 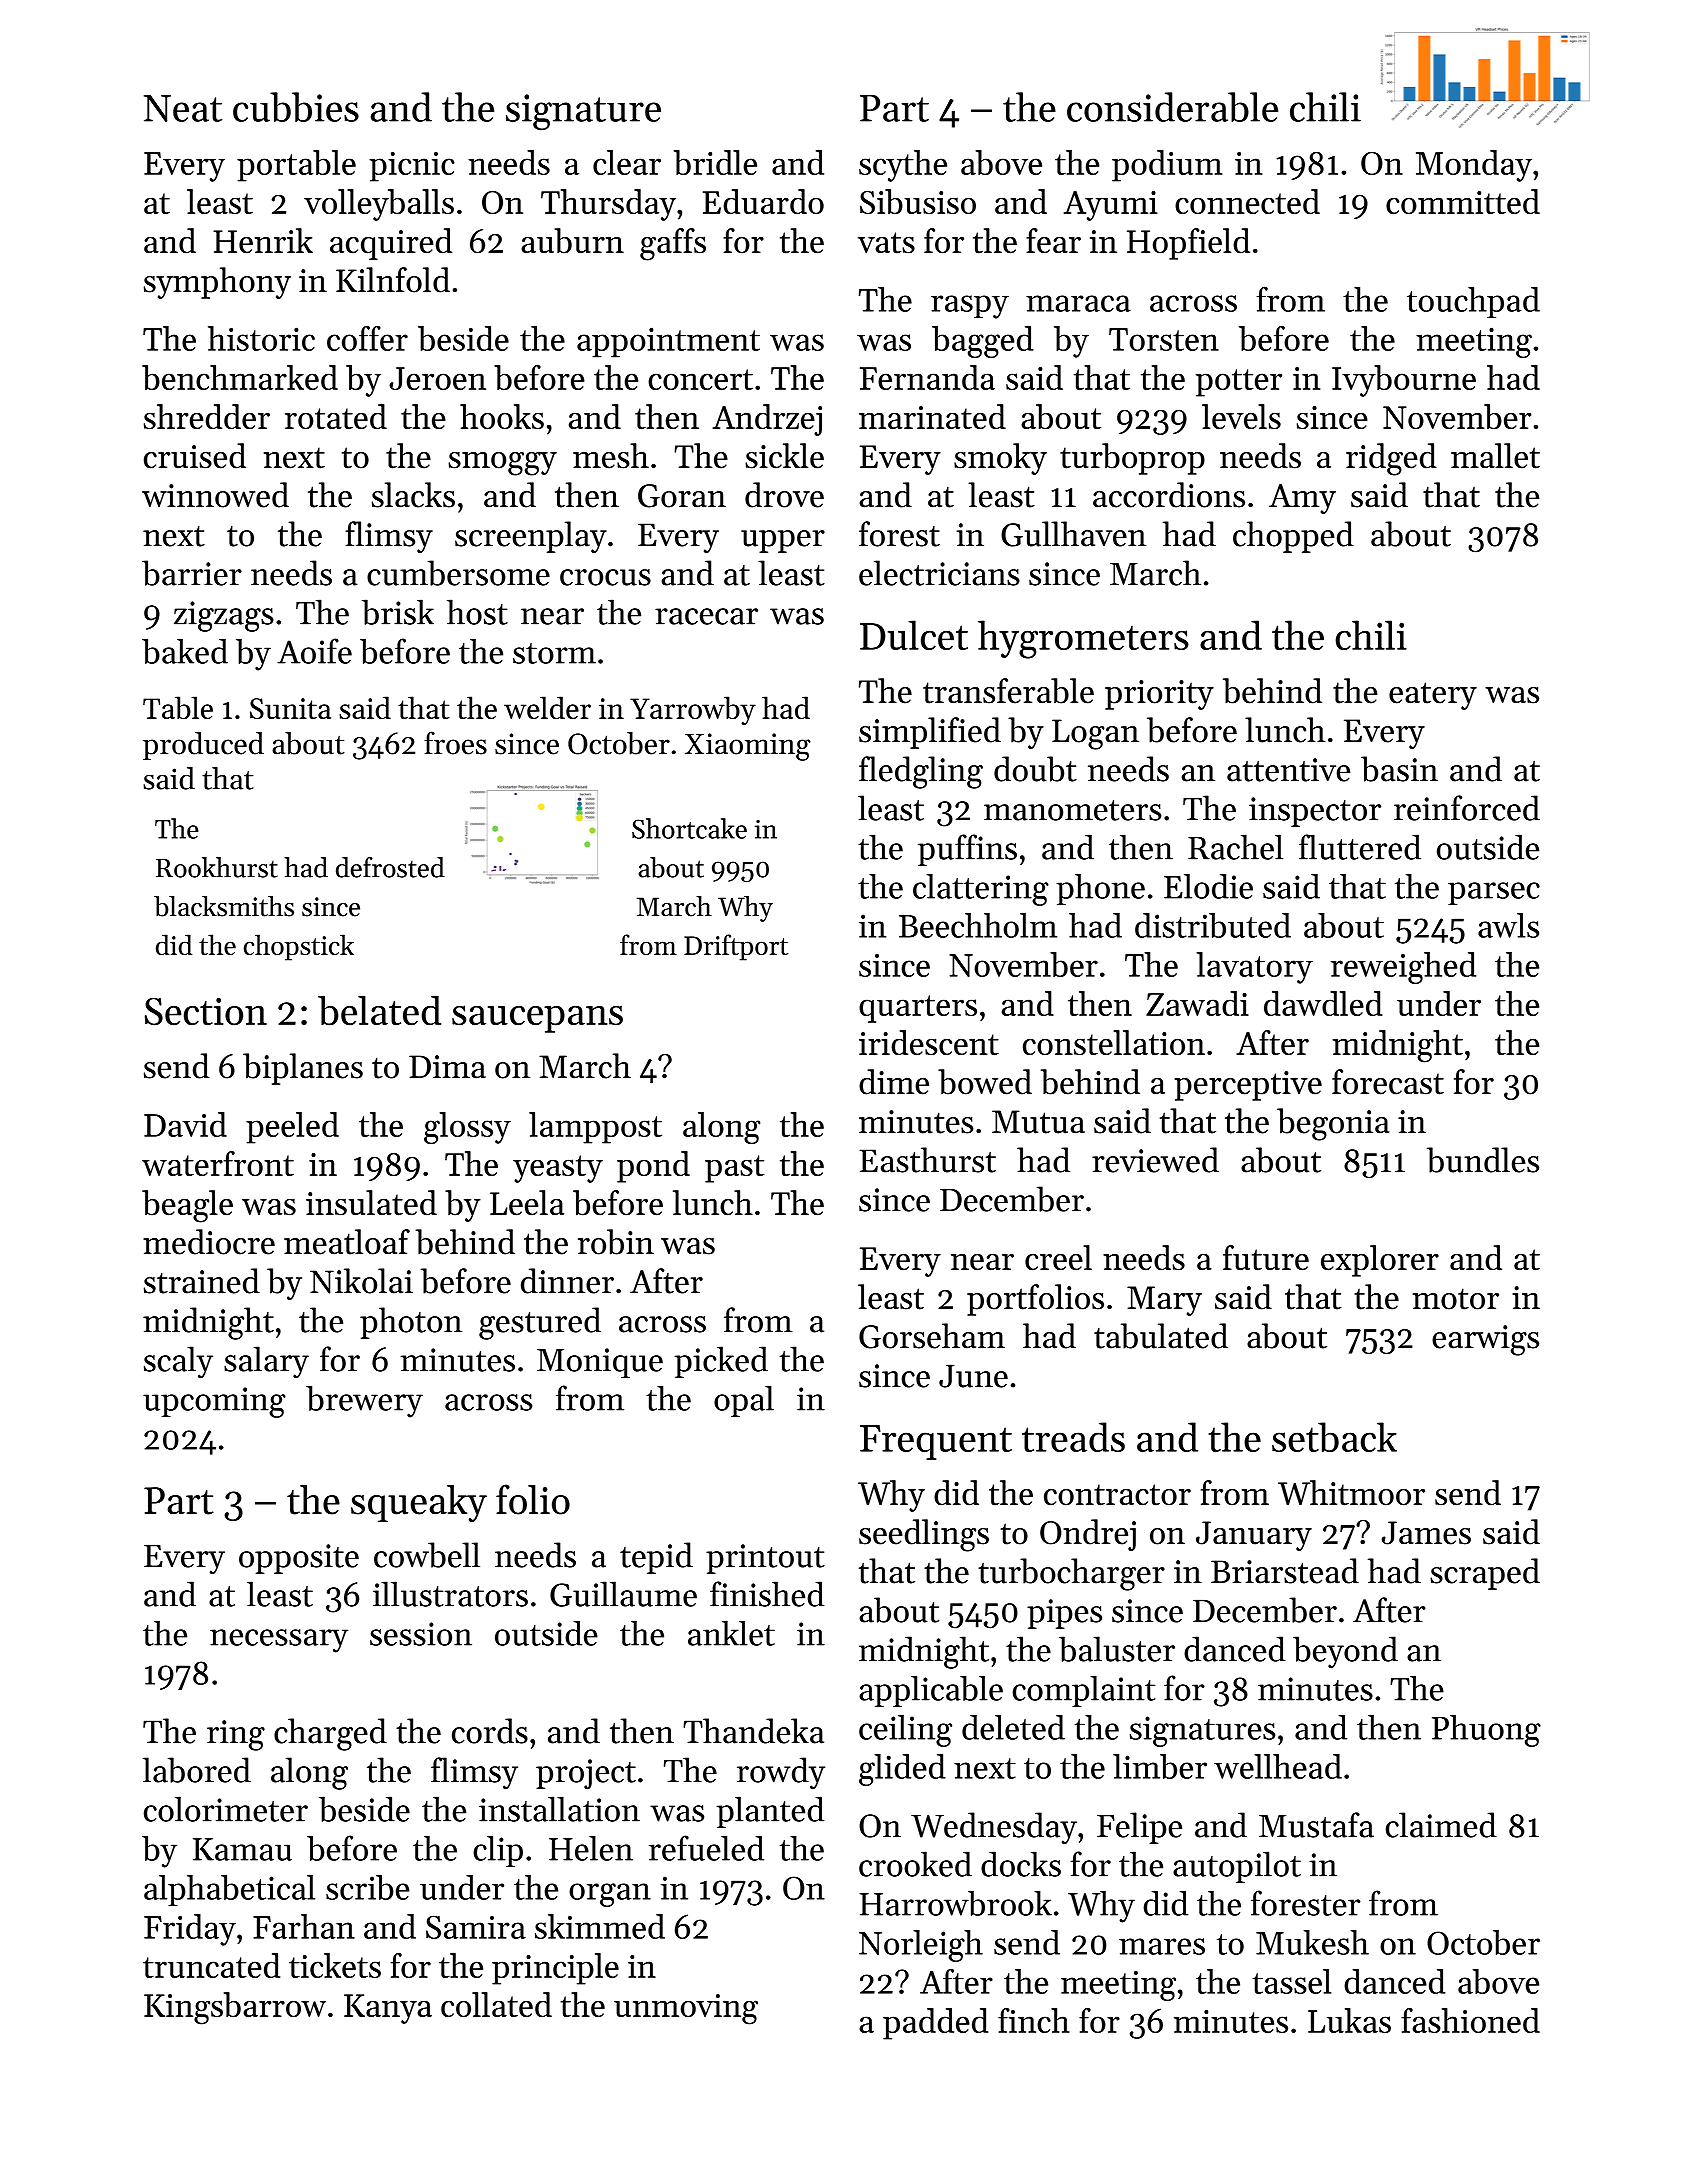 What do you see at coordinates (195, 456) in the document?
I see `cruised` at bounding box center [195, 456].
